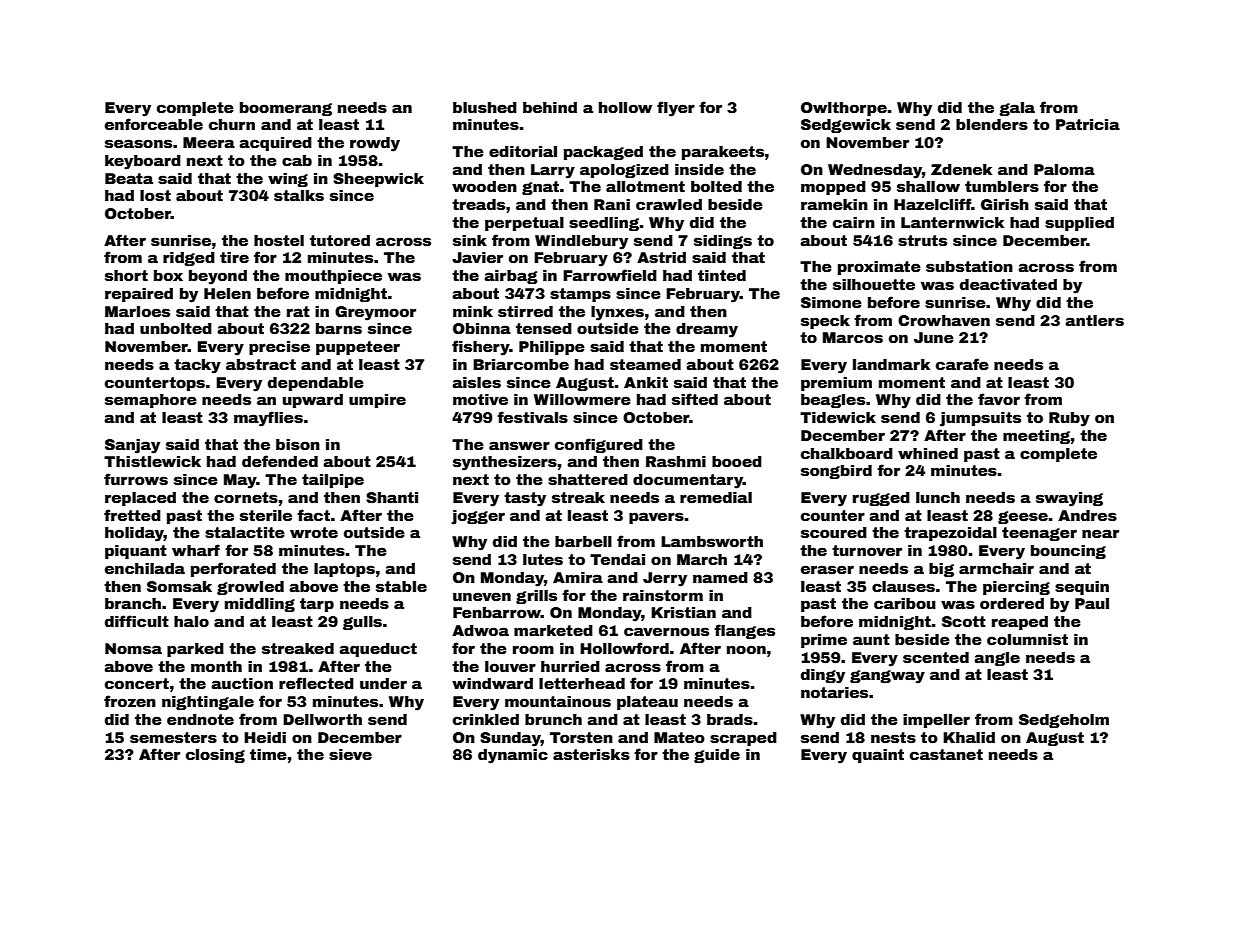 This image has width=1233, height=952. I want to click on defended, so click(280, 461).
